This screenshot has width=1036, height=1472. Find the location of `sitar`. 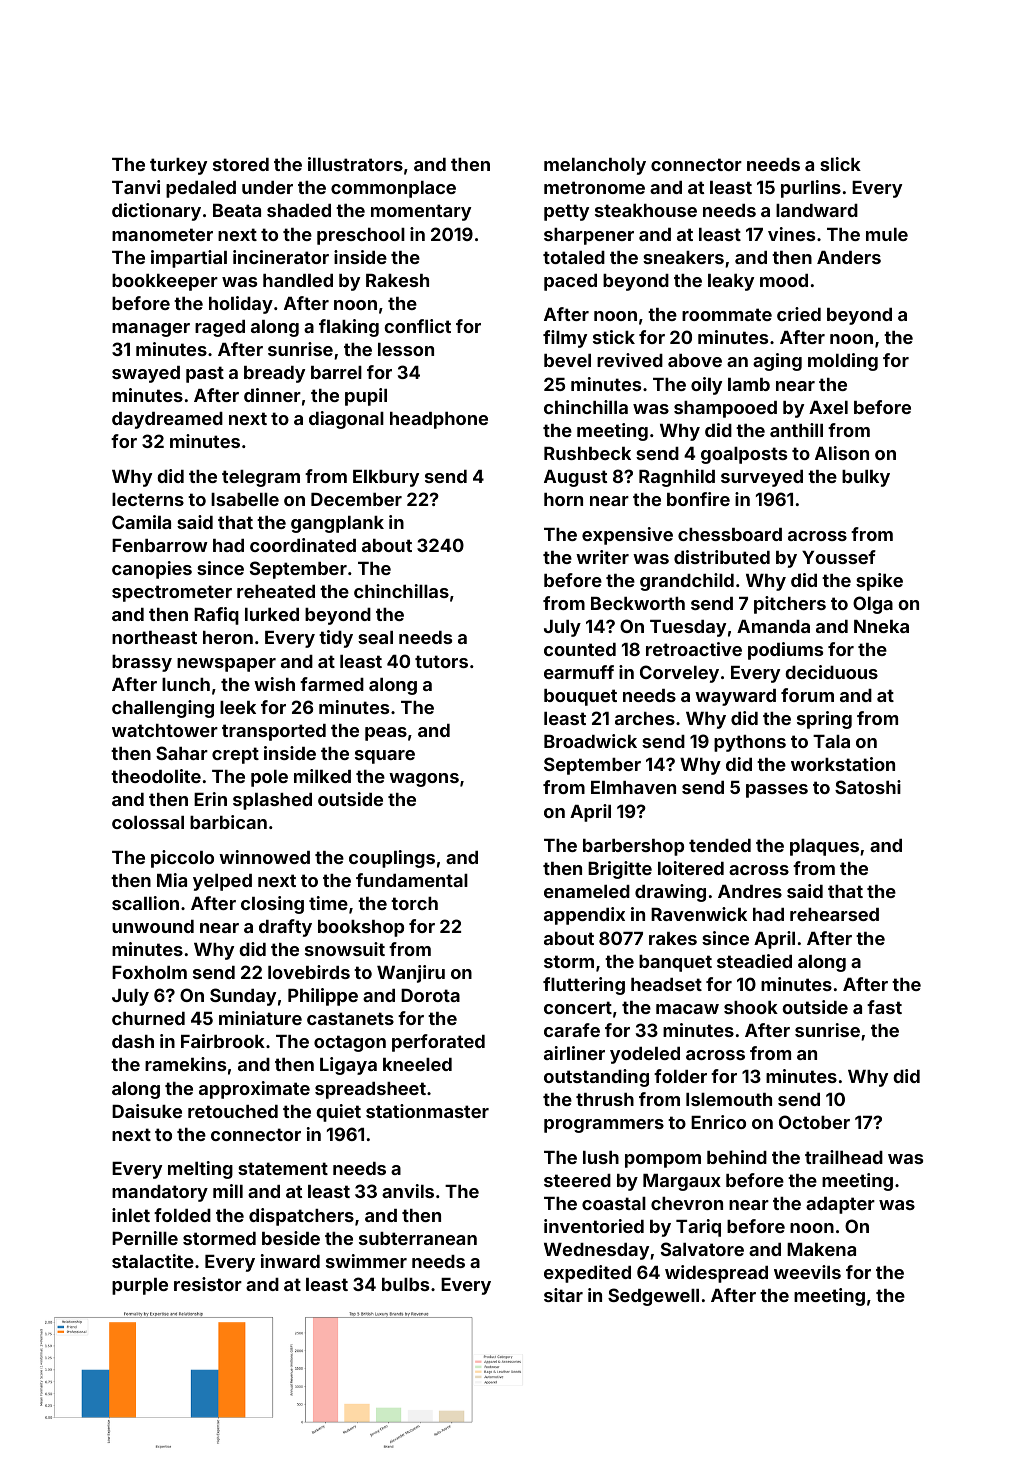

sitar is located at coordinates (563, 1295).
